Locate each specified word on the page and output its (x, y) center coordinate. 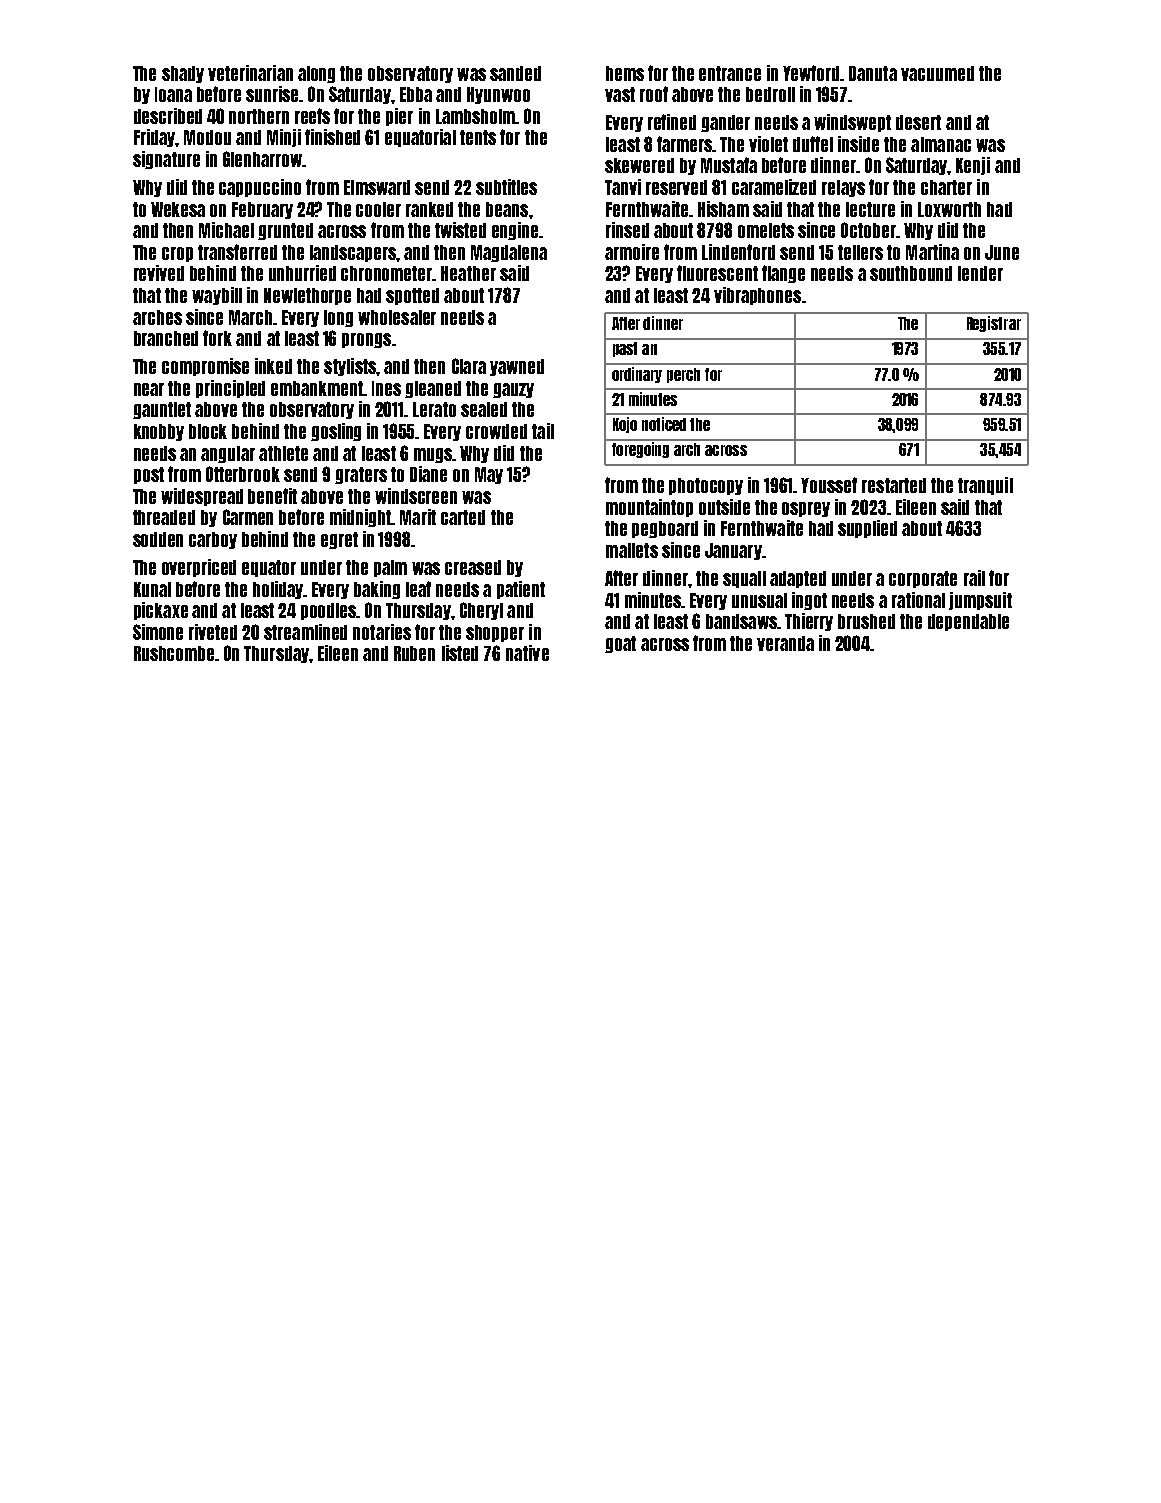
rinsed (627, 230)
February (262, 210)
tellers (860, 252)
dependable (968, 622)
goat (620, 644)
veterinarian (250, 73)
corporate (923, 579)
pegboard (665, 529)
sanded (515, 73)
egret (339, 540)
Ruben (414, 653)
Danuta (873, 73)
